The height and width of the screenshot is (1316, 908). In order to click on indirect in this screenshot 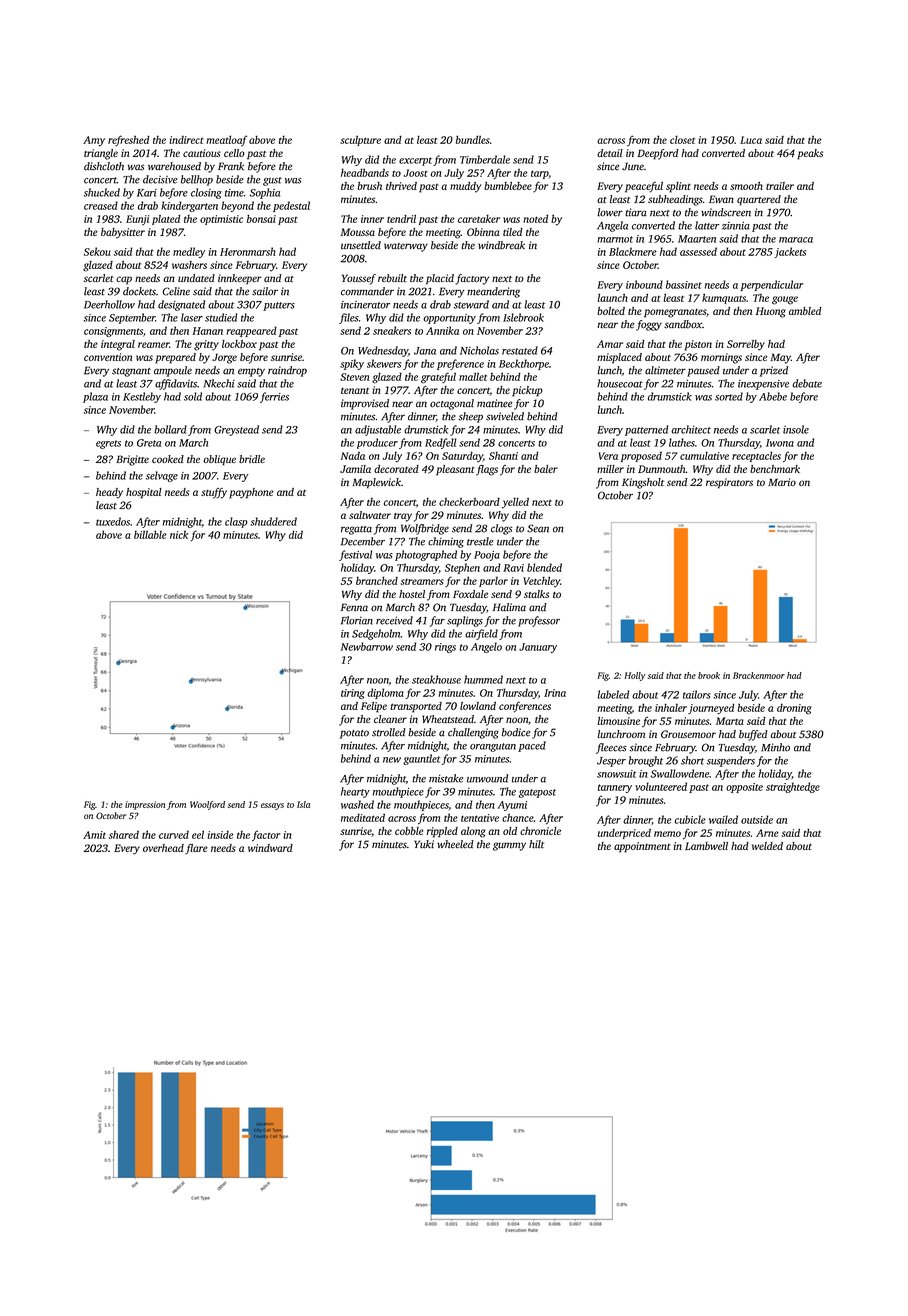, I will do `click(186, 140)`.
